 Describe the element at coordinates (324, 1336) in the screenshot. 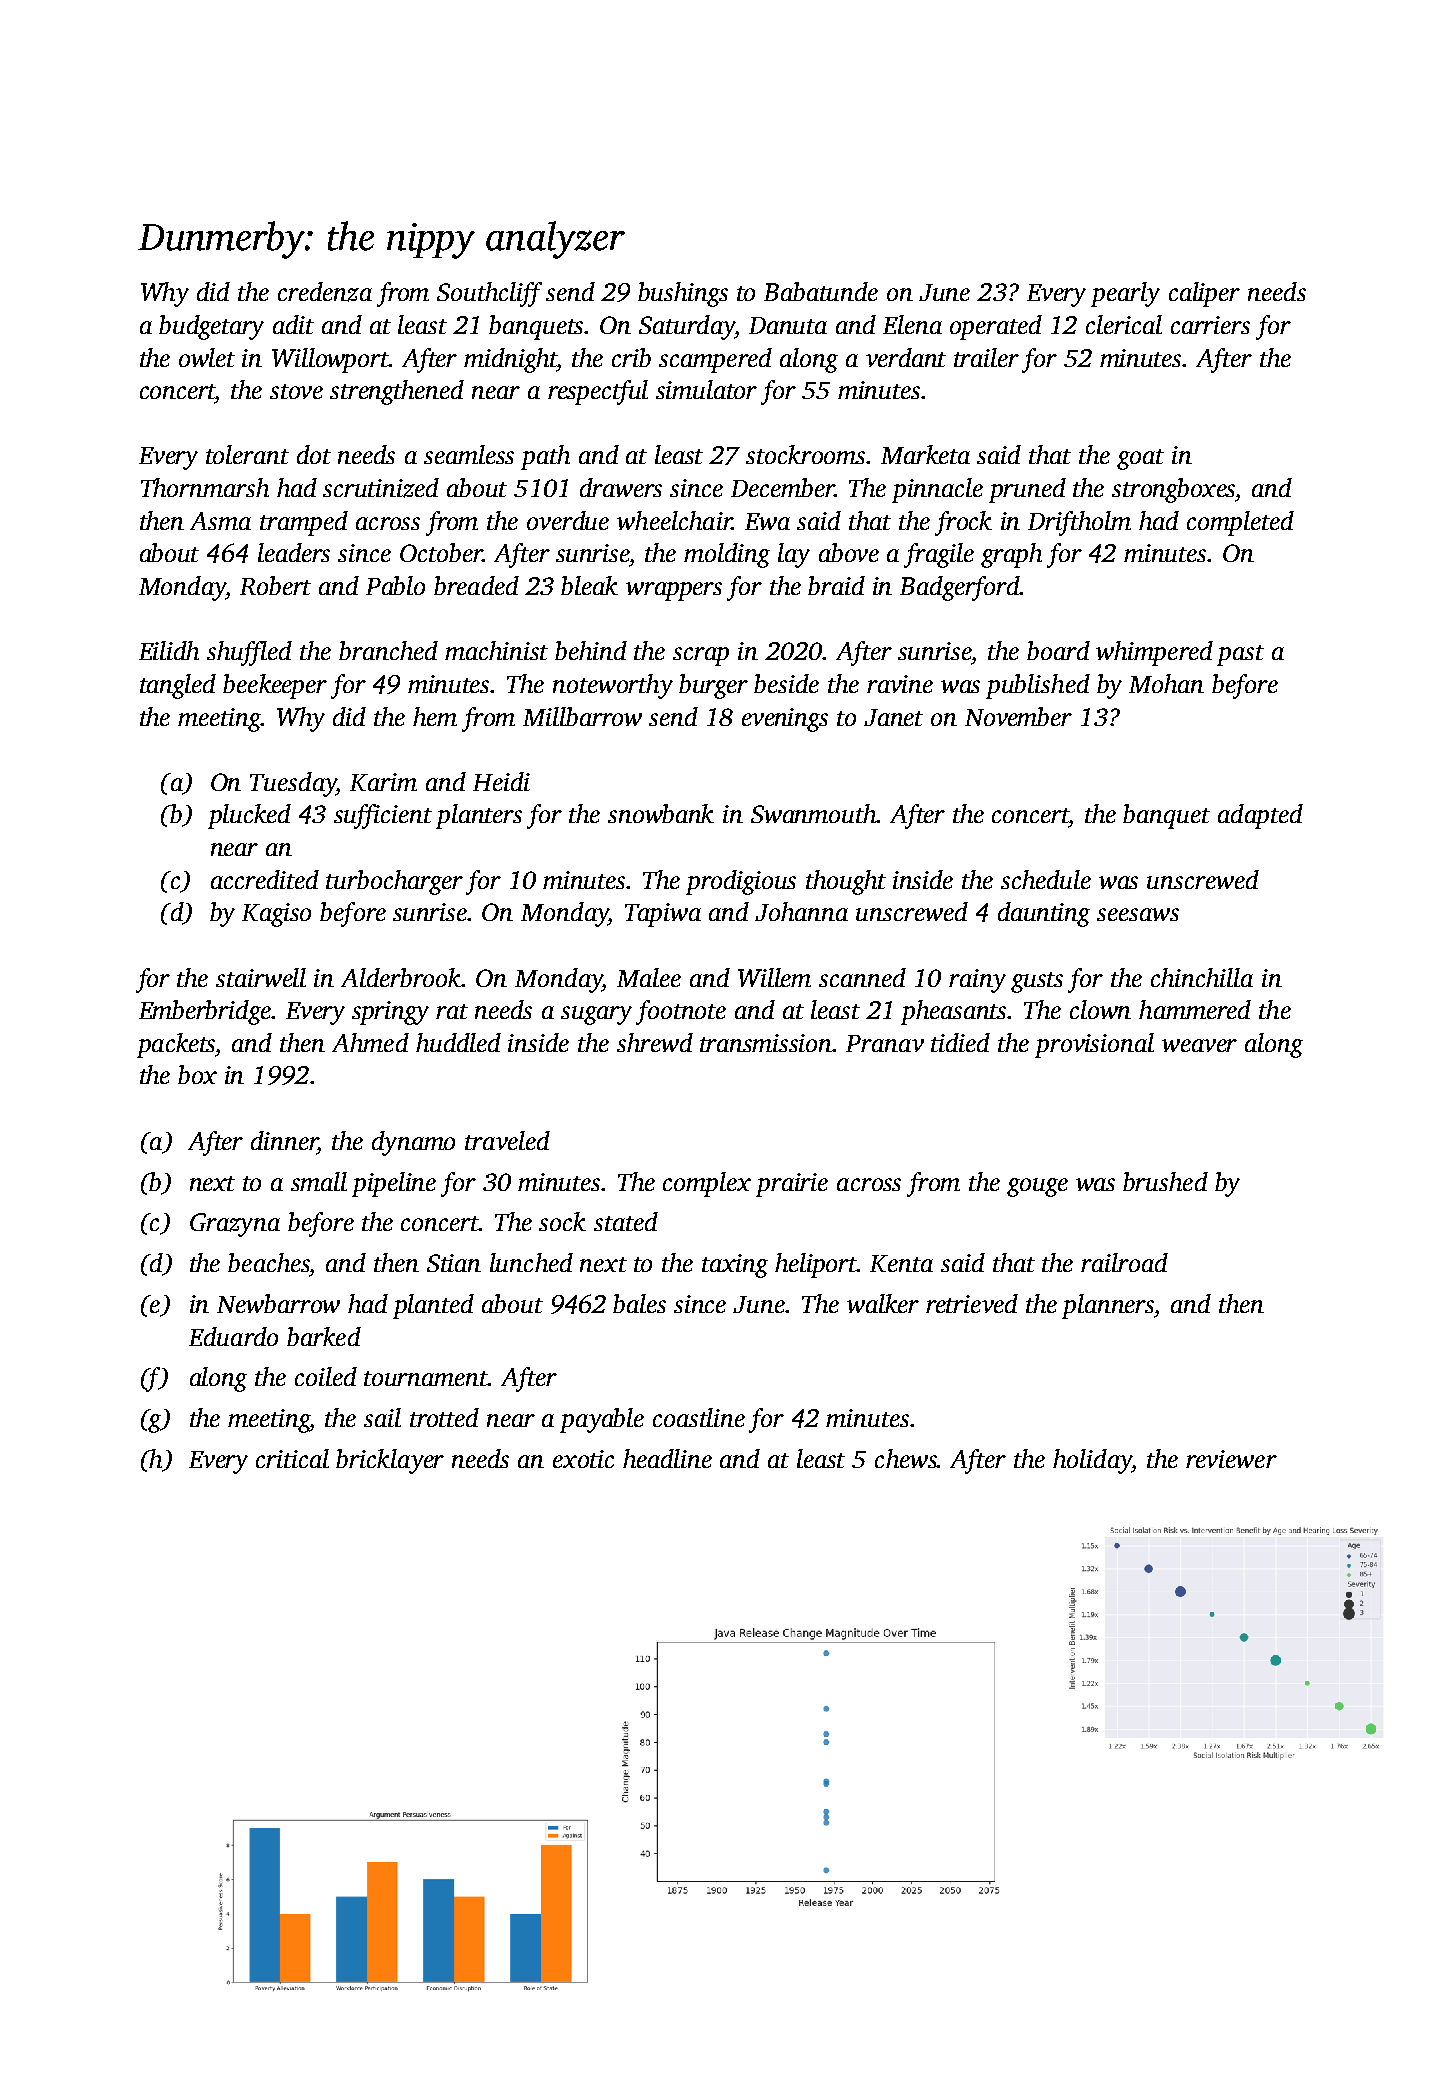

I see `barked` at that location.
